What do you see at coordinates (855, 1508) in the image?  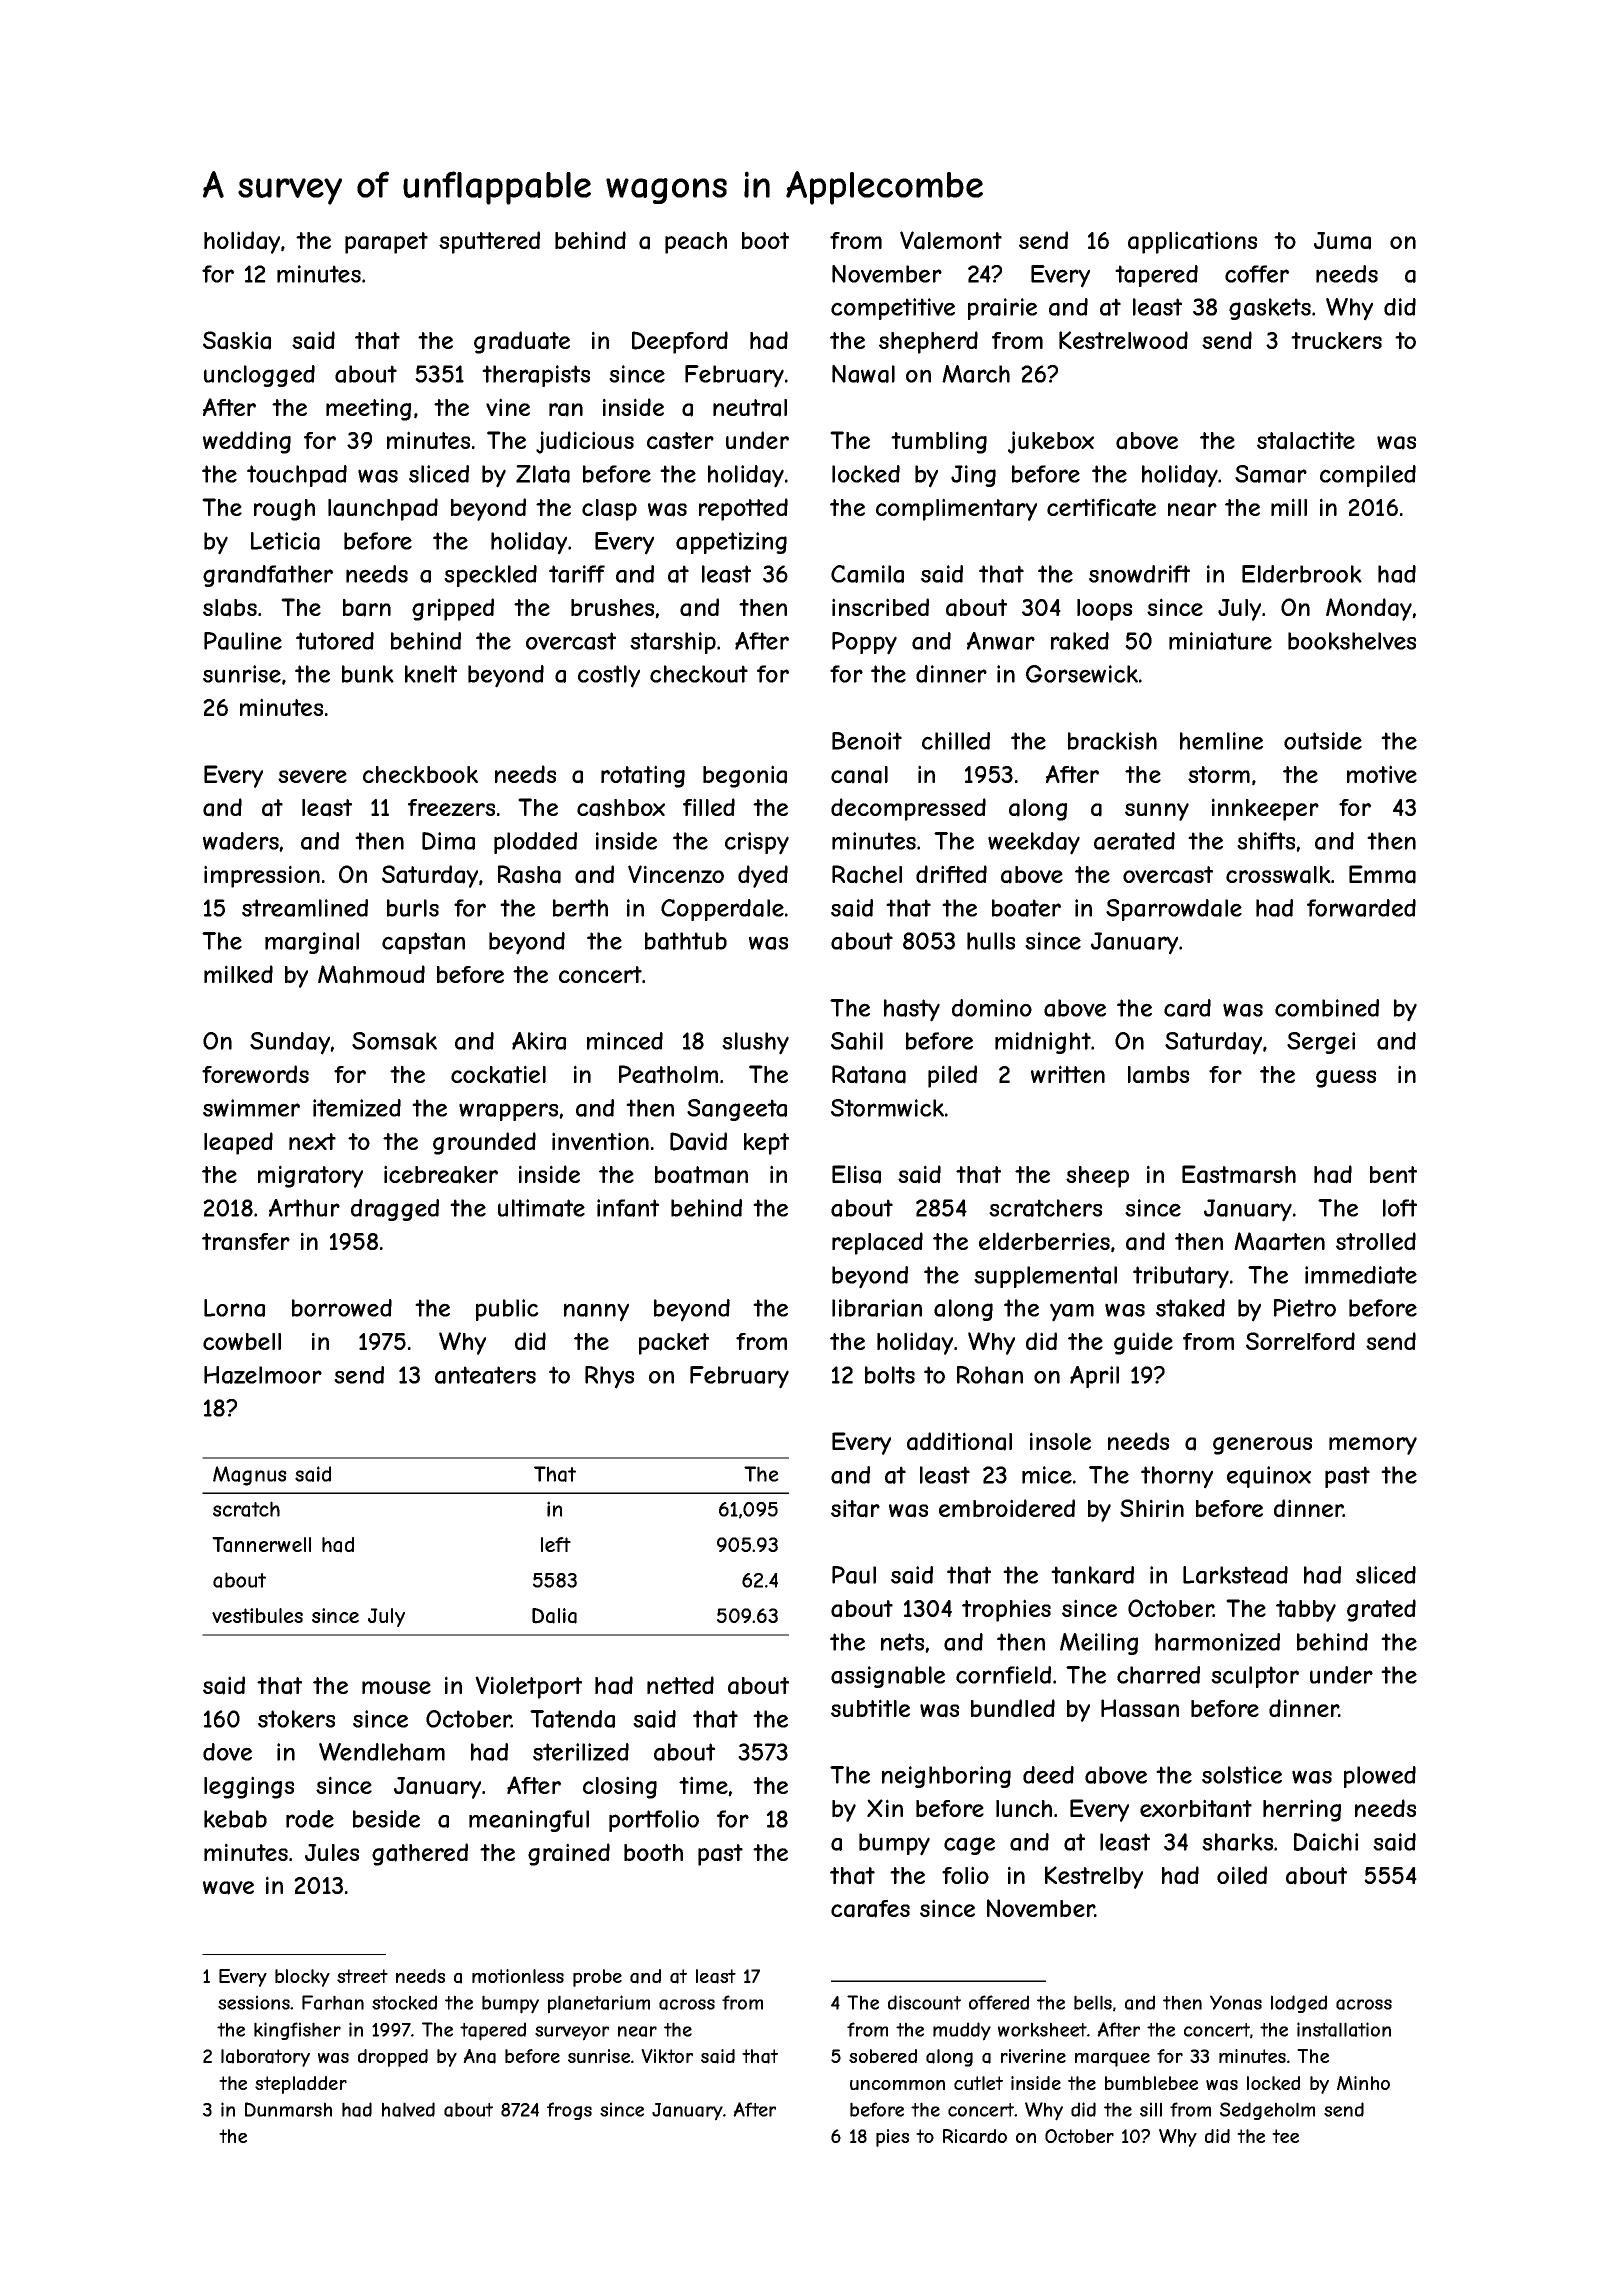 I see `sitar` at bounding box center [855, 1508].
